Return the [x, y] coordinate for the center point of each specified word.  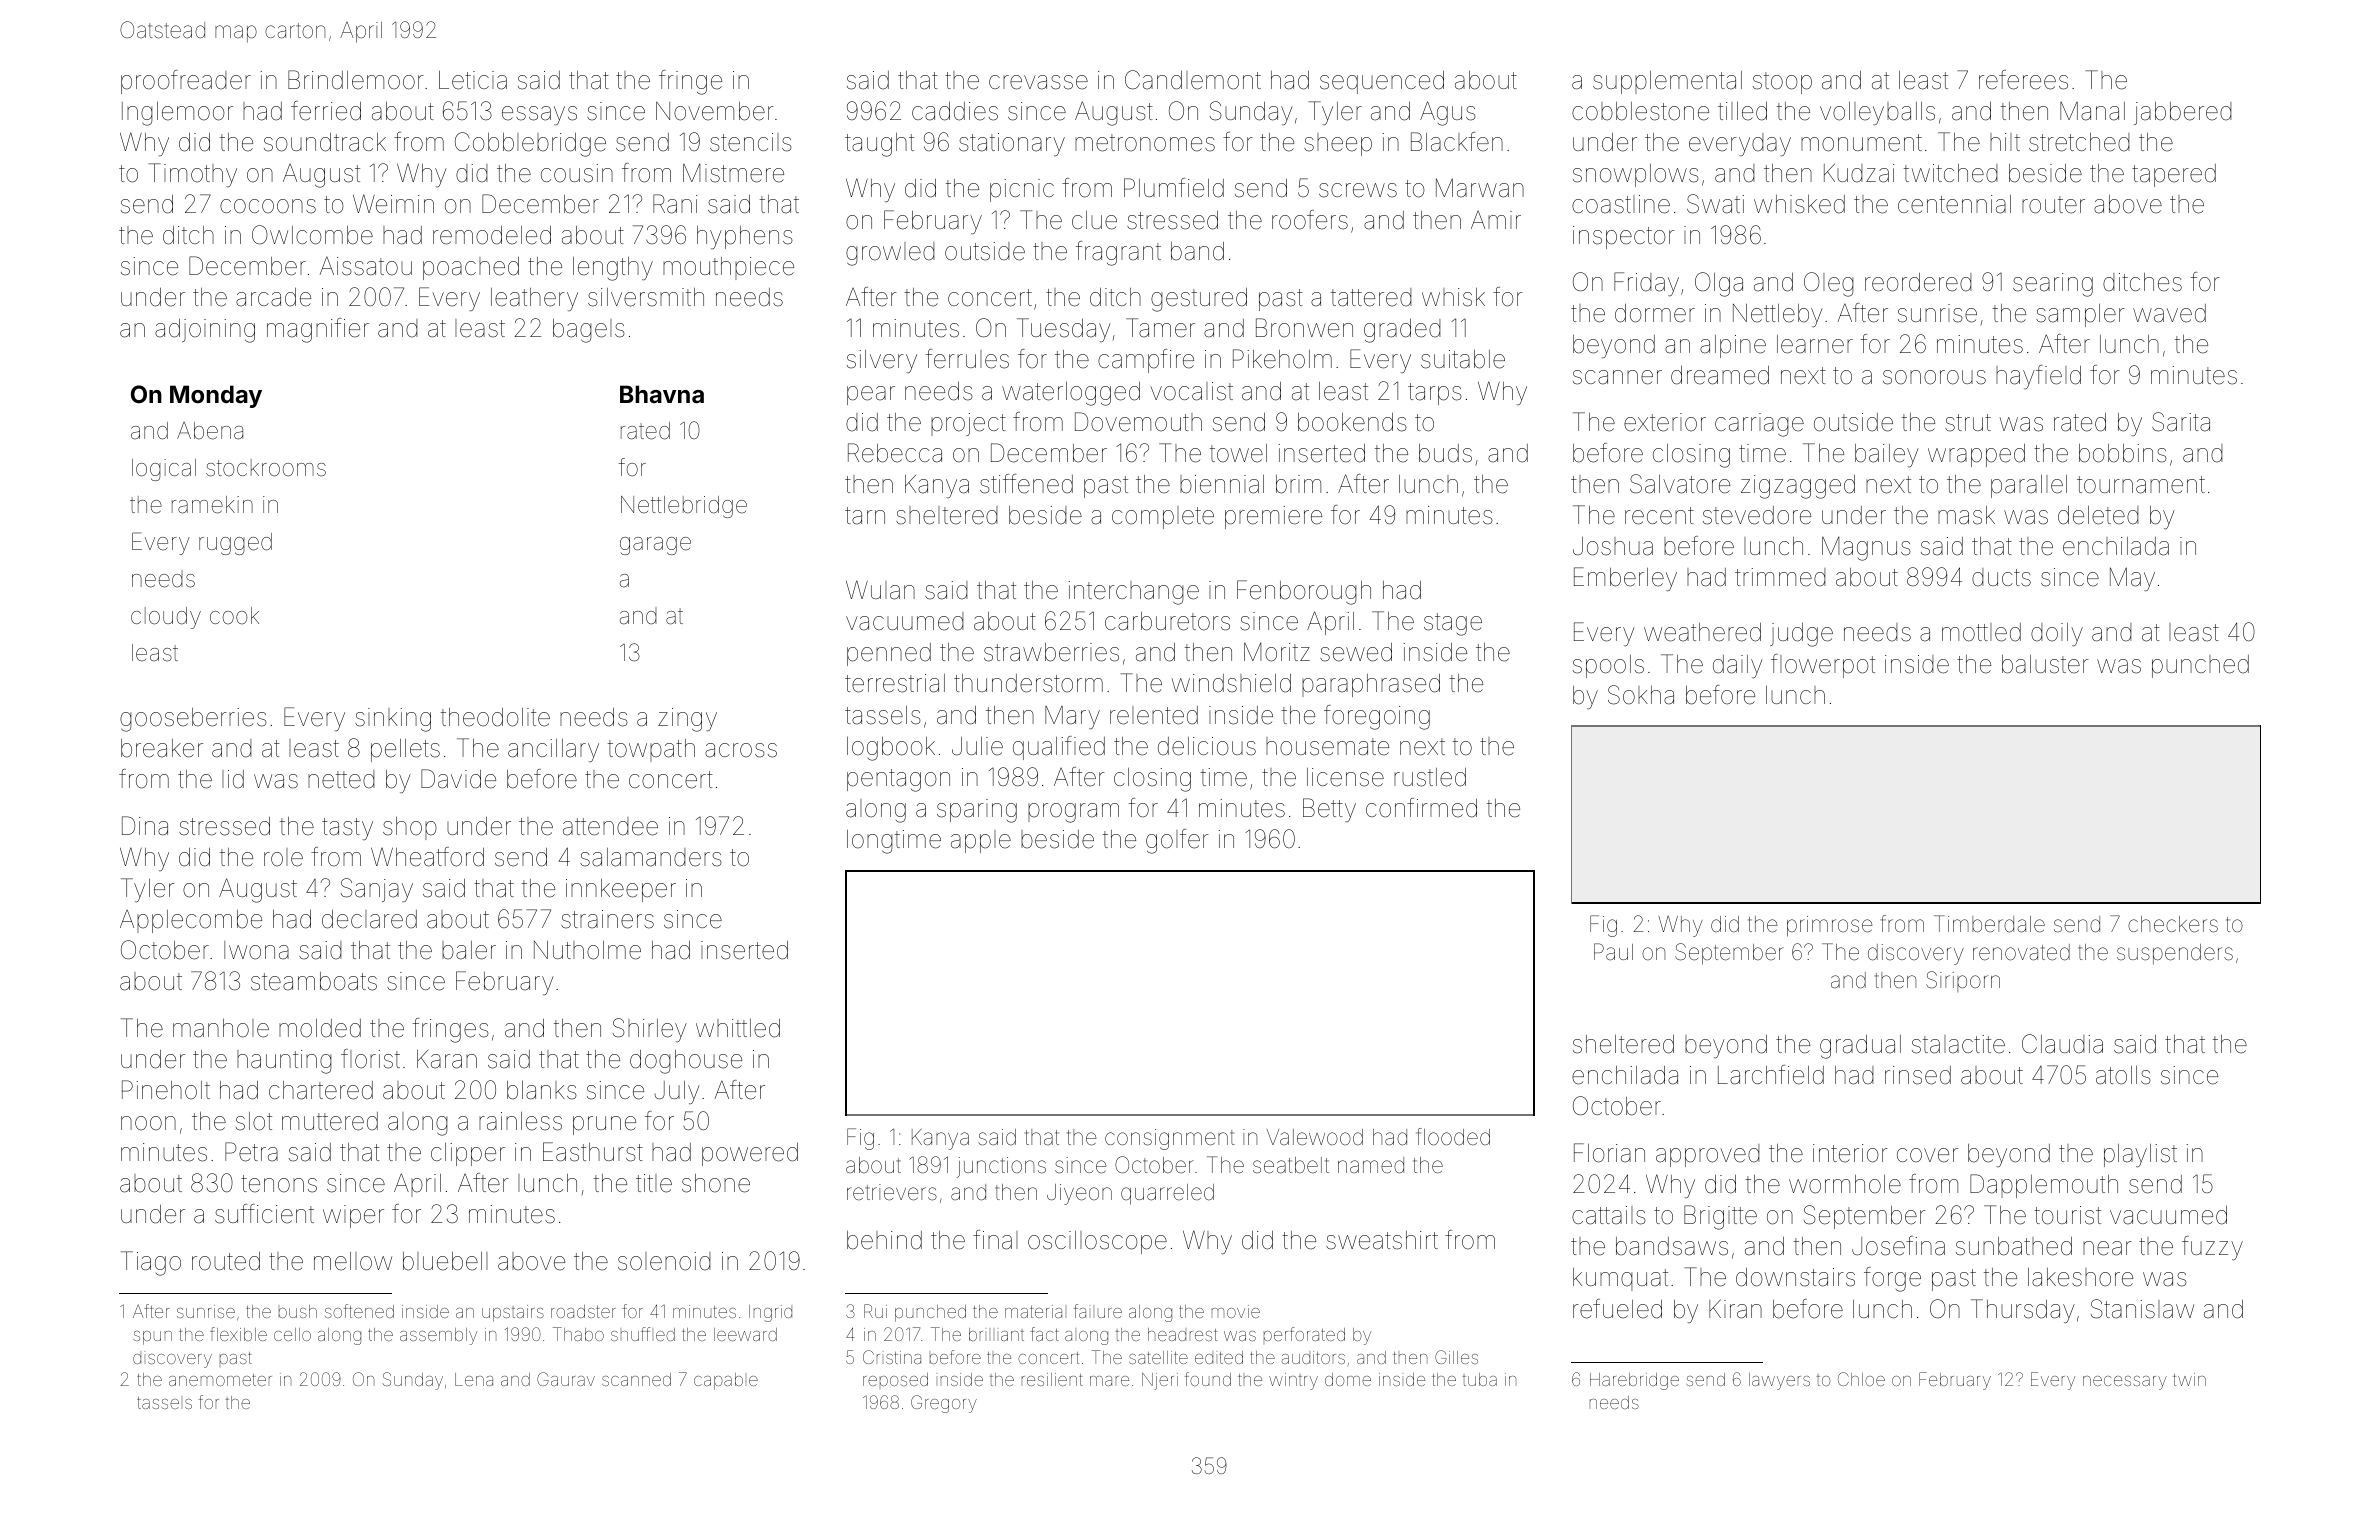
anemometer [220, 1380]
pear [871, 395]
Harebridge [1634, 1381]
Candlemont [1193, 80]
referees [2023, 80]
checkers [2173, 924]
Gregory [944, 1404]
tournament [2141, 485]
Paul [1613, 952]
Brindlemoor [356, 80]
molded [320, 1028]
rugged [235, 544]
